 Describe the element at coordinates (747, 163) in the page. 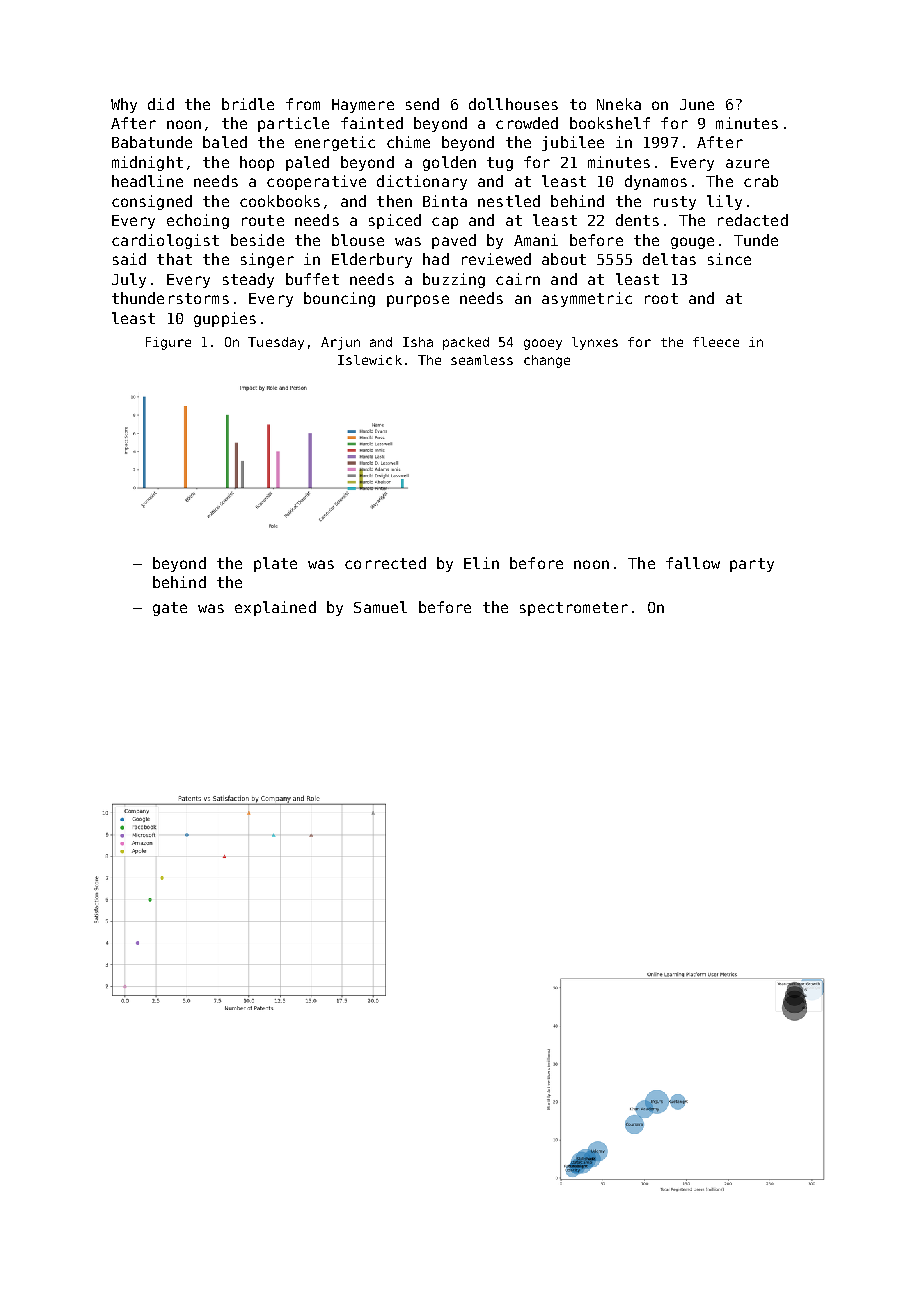

I see `azure` at that location.
